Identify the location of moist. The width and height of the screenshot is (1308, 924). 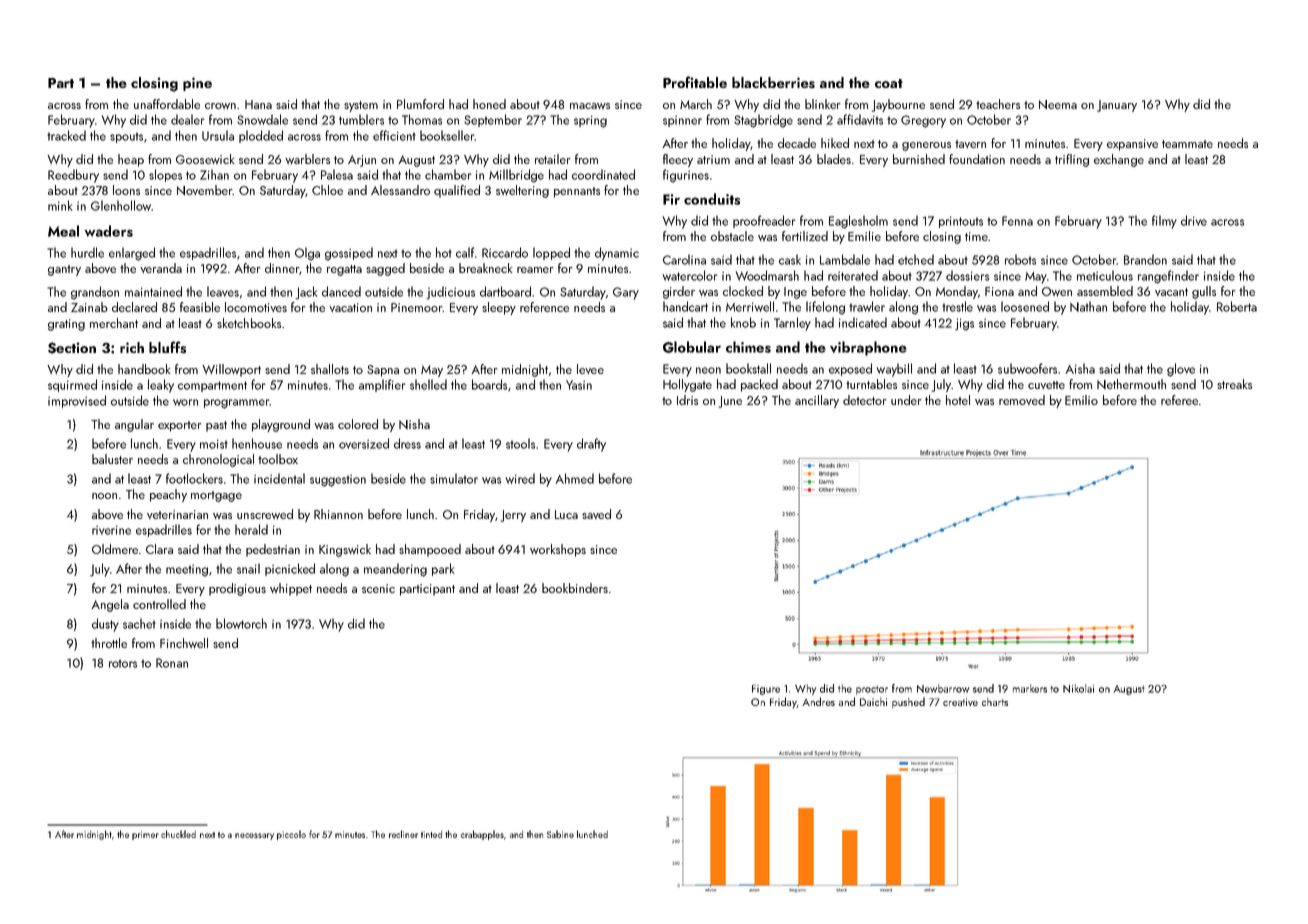
(214, 444).
